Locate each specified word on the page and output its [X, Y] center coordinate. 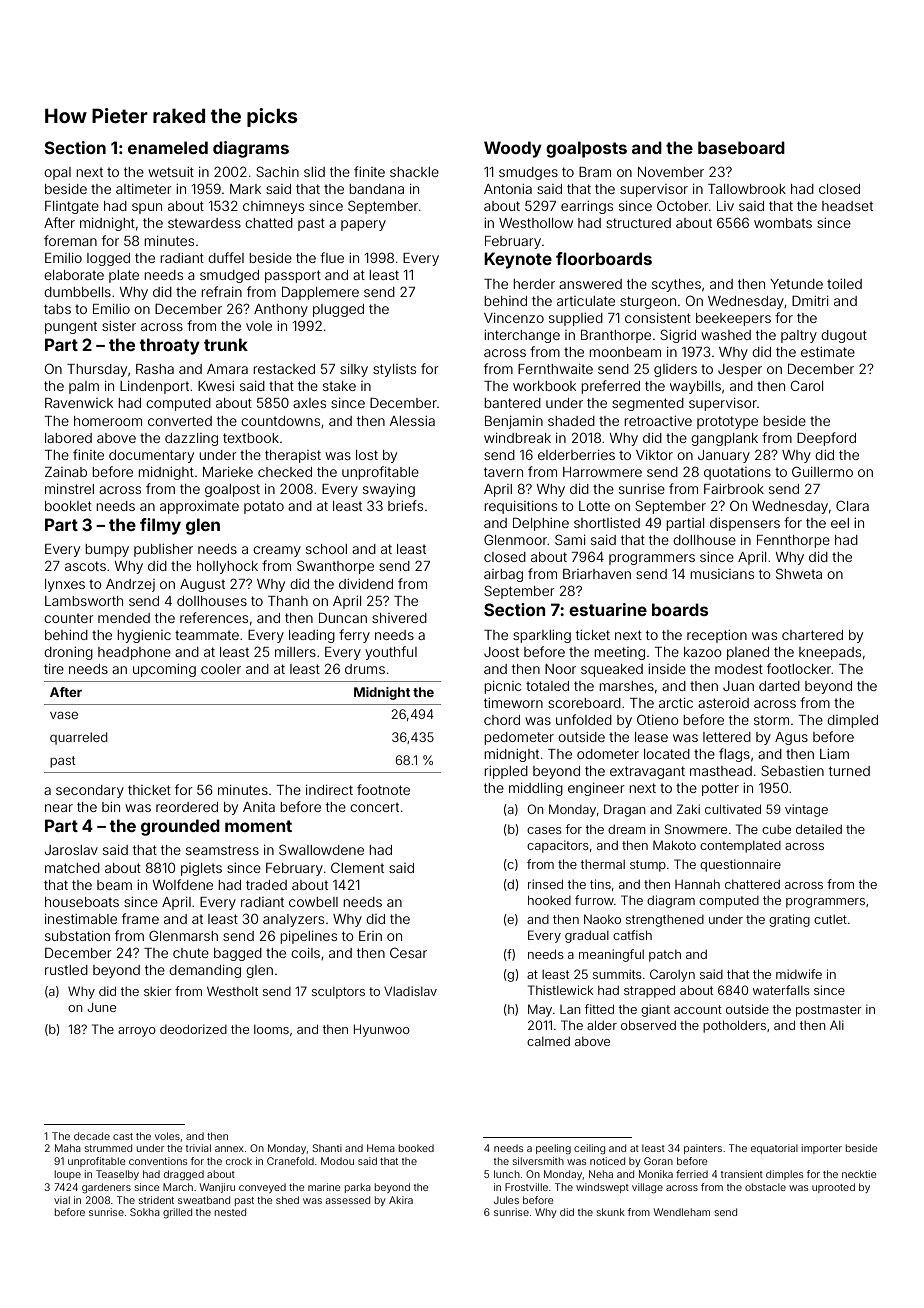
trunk [226, 344]
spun [147, 208]
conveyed [262, 1188]
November [671, 172]
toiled [844, 284]
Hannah [697, 884]
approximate [199, 507]
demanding [205, 971]
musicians [722, 574]
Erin [370, 936]
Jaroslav [71, 850]
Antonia [508, 189]
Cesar [408, 952]
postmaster [829, 1011]
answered [590, 284]
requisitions [520, 507]
